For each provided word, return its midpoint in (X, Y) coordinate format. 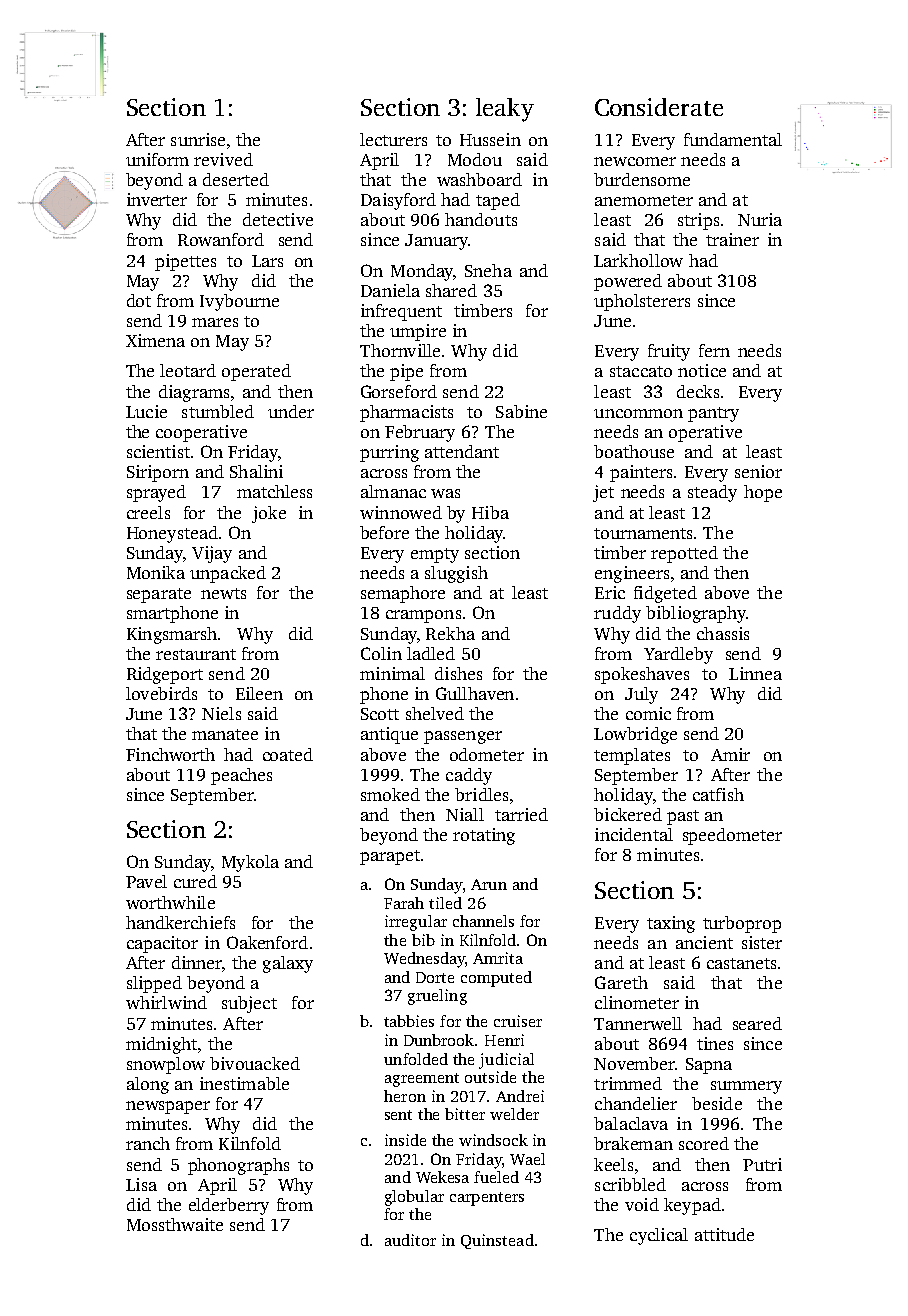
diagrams (194, 393)
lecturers (393, 139)
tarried (521, 814)
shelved (435, 713)
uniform (157, 159)
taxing (671, 924)
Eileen (259, 693)
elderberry (229, 1206)
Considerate (659, 107)
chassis (723, 633)
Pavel (146, 881)
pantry (713, 414)
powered (628, 282)
